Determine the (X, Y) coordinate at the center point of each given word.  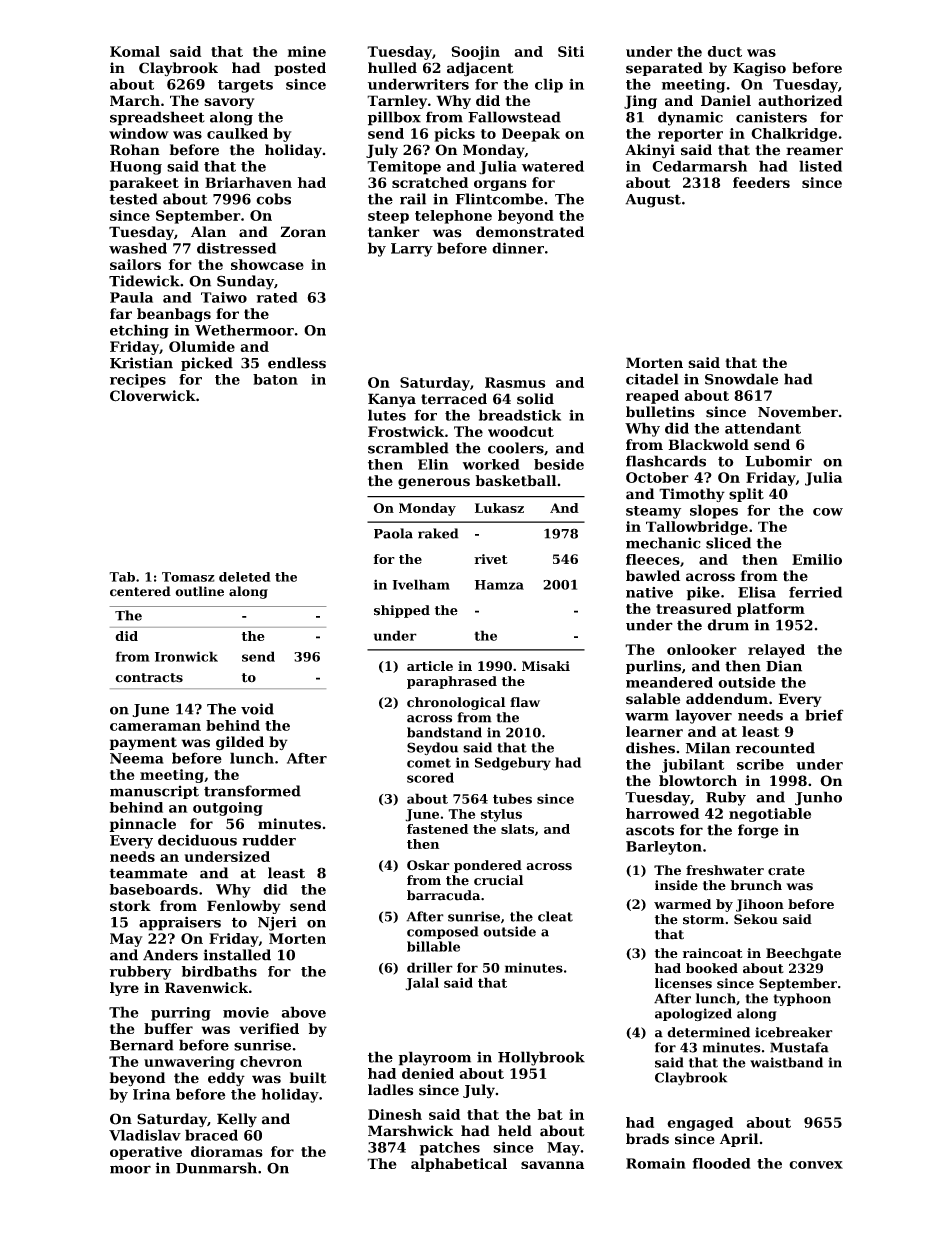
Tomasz (188, 577)
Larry (412, 250)
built (308, 1078)
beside (559, 464)
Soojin (475, 53)
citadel (652, 379)
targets (245, 86)
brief (824, 715)
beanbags (174, 315)
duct (725, 51)
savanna (552, 1165)
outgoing (228, 809)
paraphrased (452, 682)
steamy (653, 512)
